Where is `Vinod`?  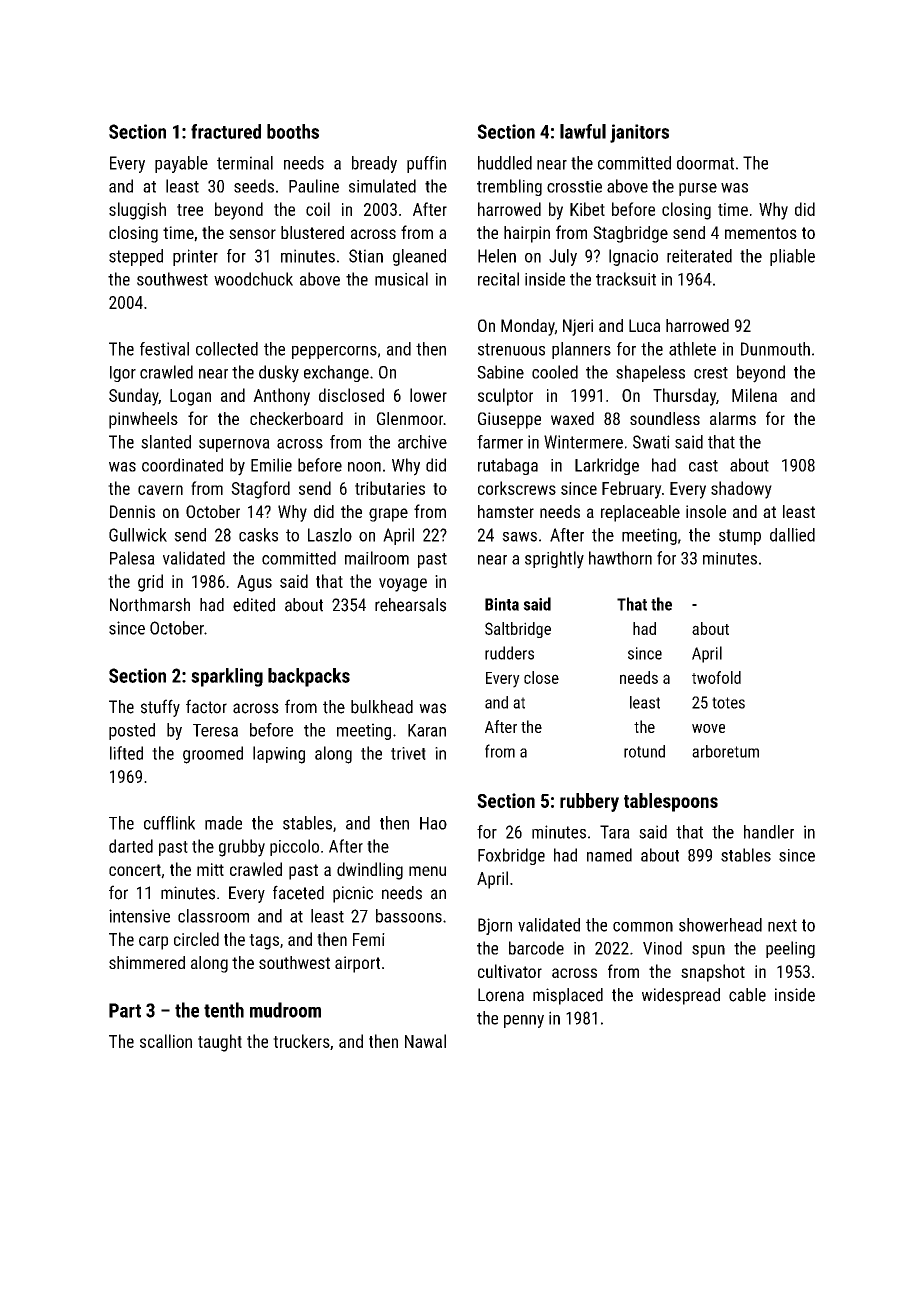
Vinod is located at coordinates (662, 948).
